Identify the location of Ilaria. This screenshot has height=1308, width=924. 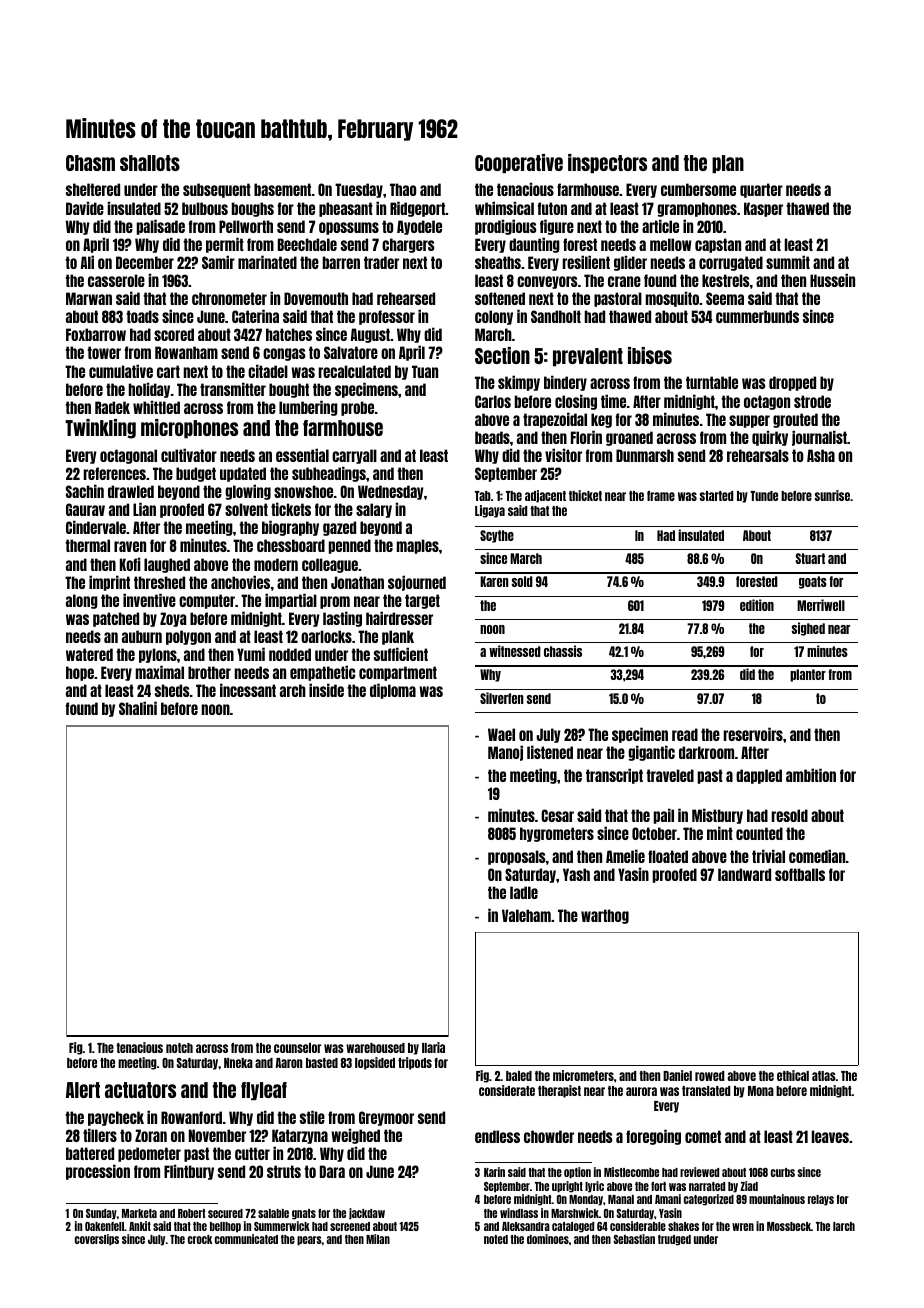
(433, 1047).
